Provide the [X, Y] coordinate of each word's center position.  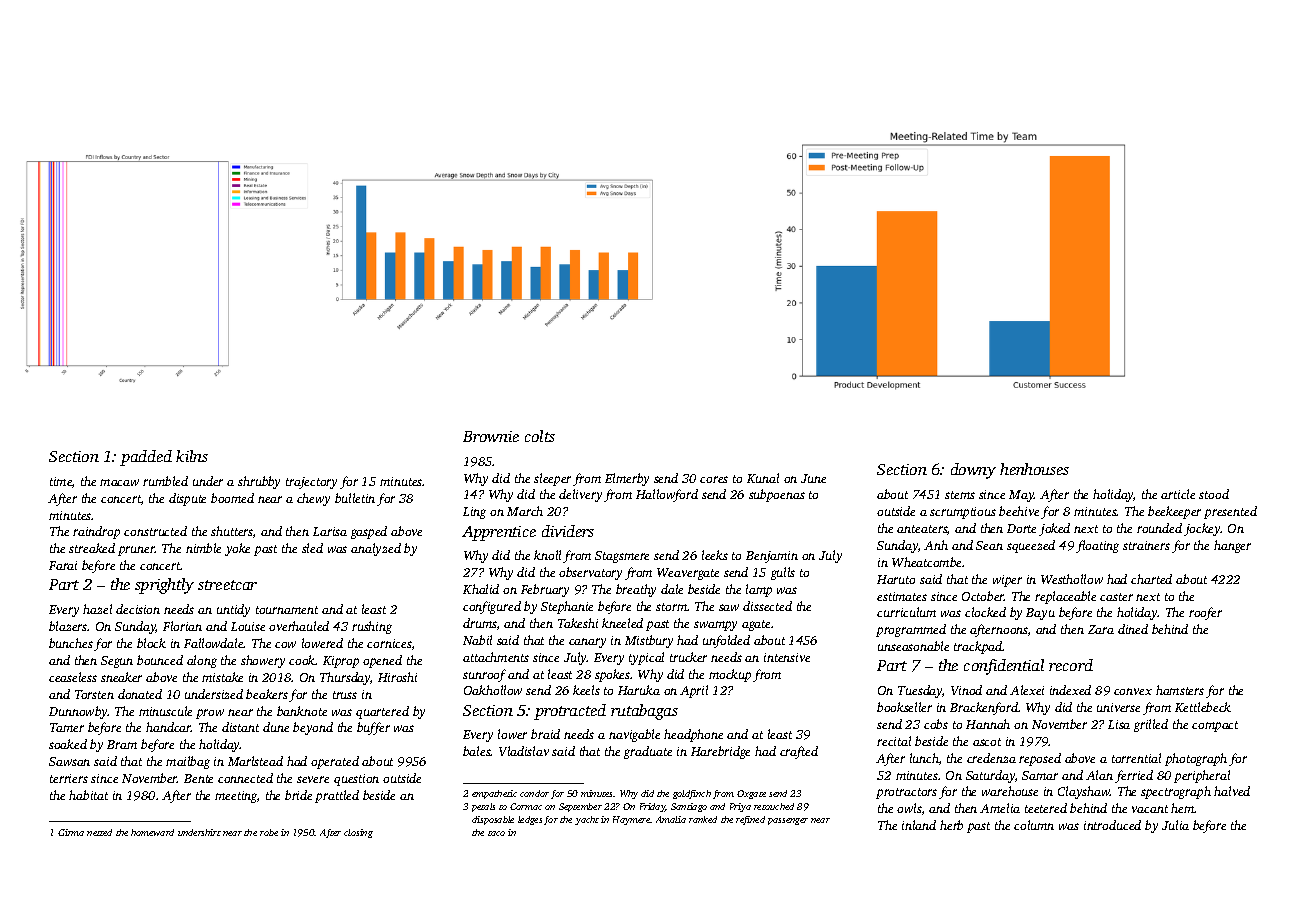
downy [973, 471]
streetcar [227, 585]
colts [540, 436]
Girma [71, 832]
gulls [783, 573]
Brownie [491, 436]
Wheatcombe [926, 562]
